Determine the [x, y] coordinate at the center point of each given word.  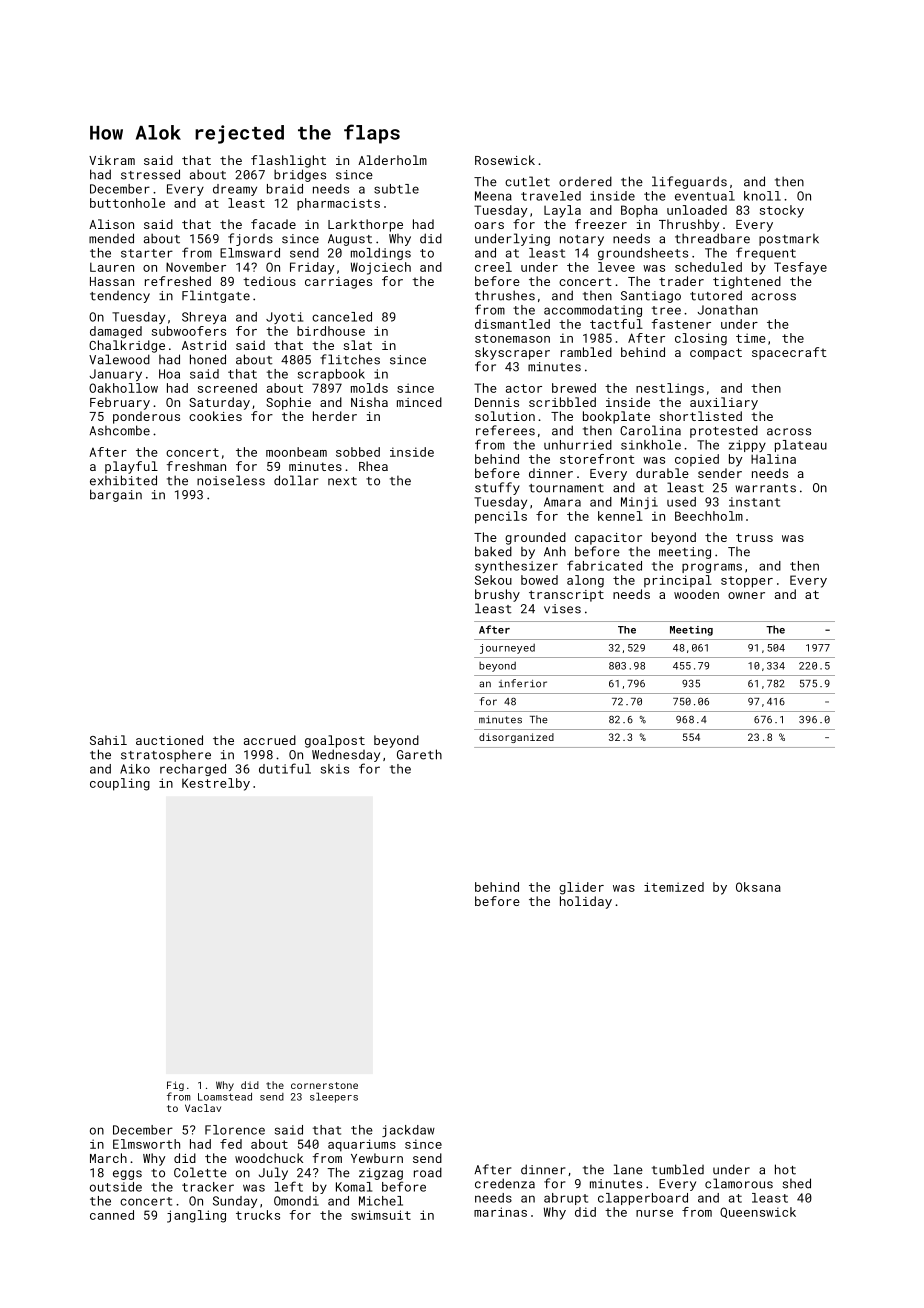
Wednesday [346, 755]
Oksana [758, 887]
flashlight [288, 161]
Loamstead [225, 1097]
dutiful [285, 768]
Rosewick [505, 160]
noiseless [231, 480]
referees [505, 430]
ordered [585, 181]
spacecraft [789, 353]
